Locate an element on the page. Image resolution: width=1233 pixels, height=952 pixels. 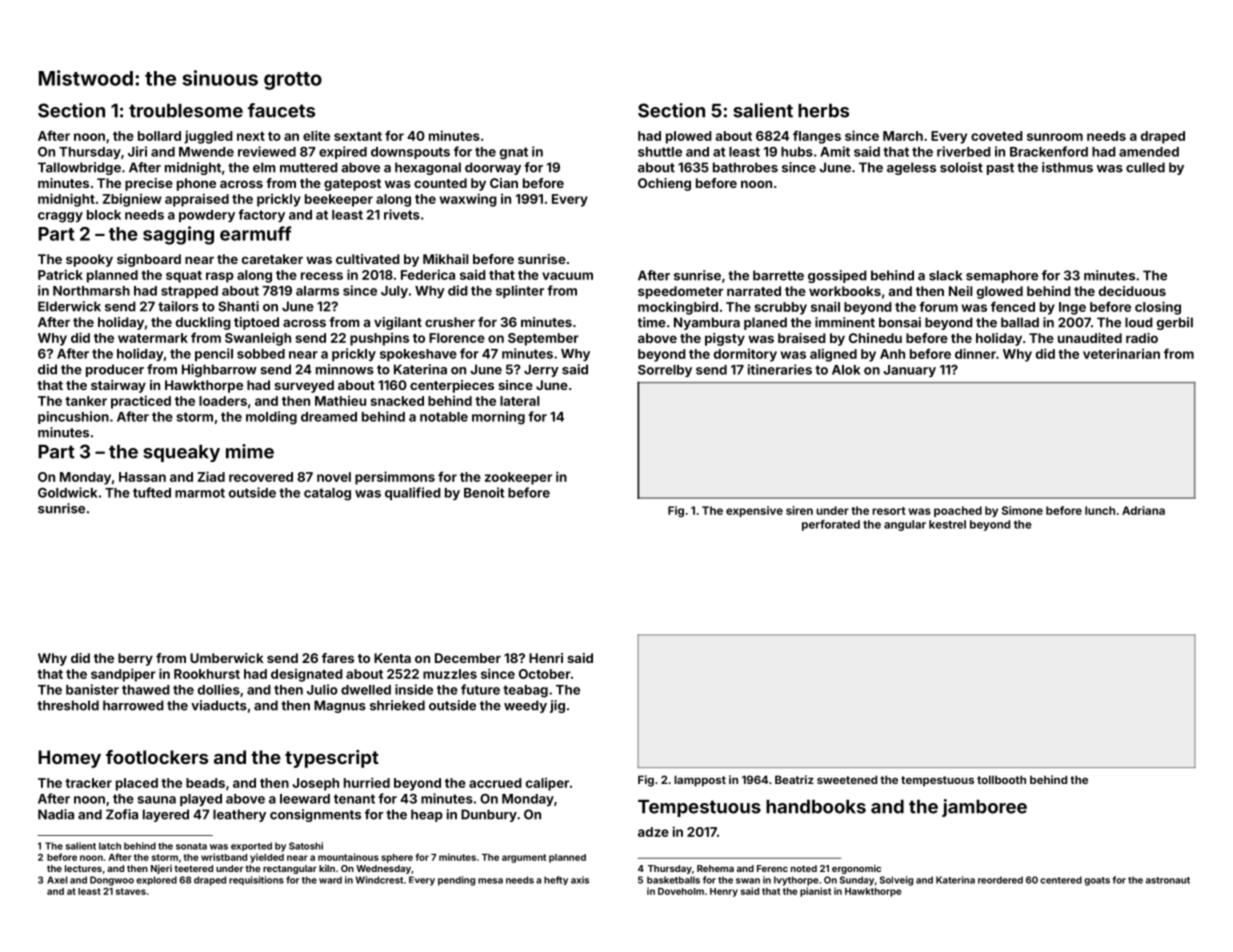
dreamed is located at coordinates (329, 417).
